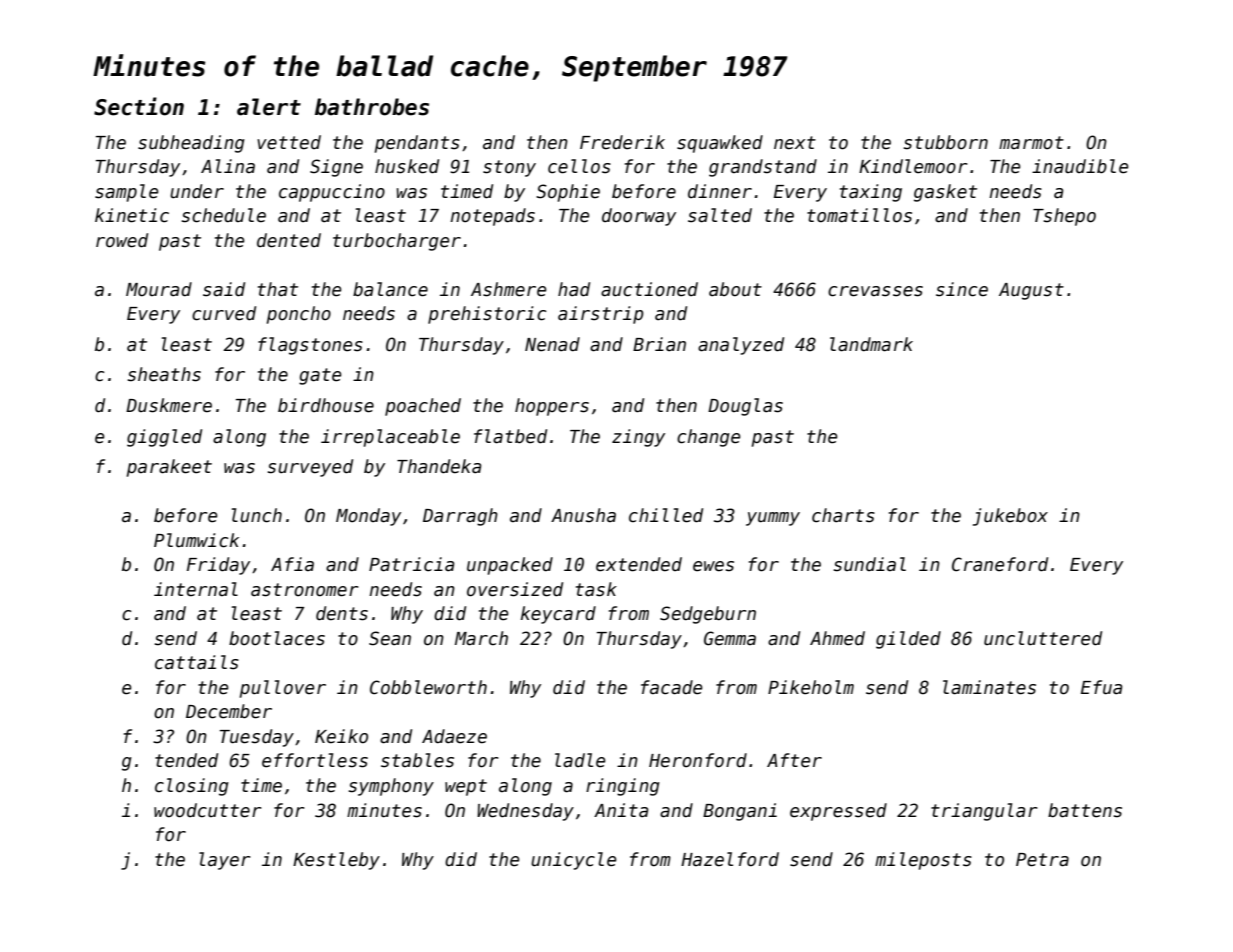 This screenshot has height=952, width=1233. Describe the element at coordinates (1064, 217) in the screenshot. I see `Tshepo` at that location.
